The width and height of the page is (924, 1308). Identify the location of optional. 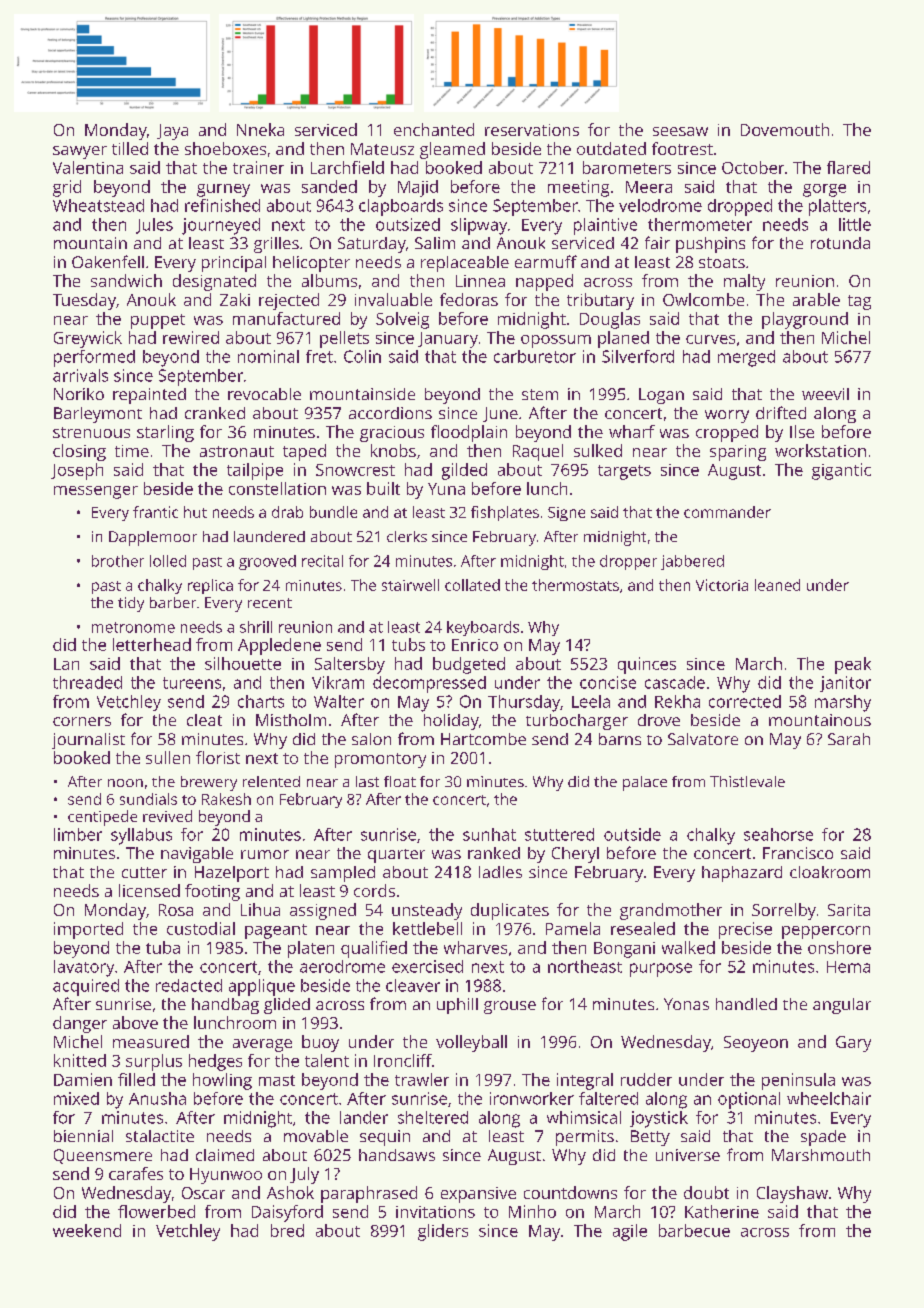
(749, 1100).
